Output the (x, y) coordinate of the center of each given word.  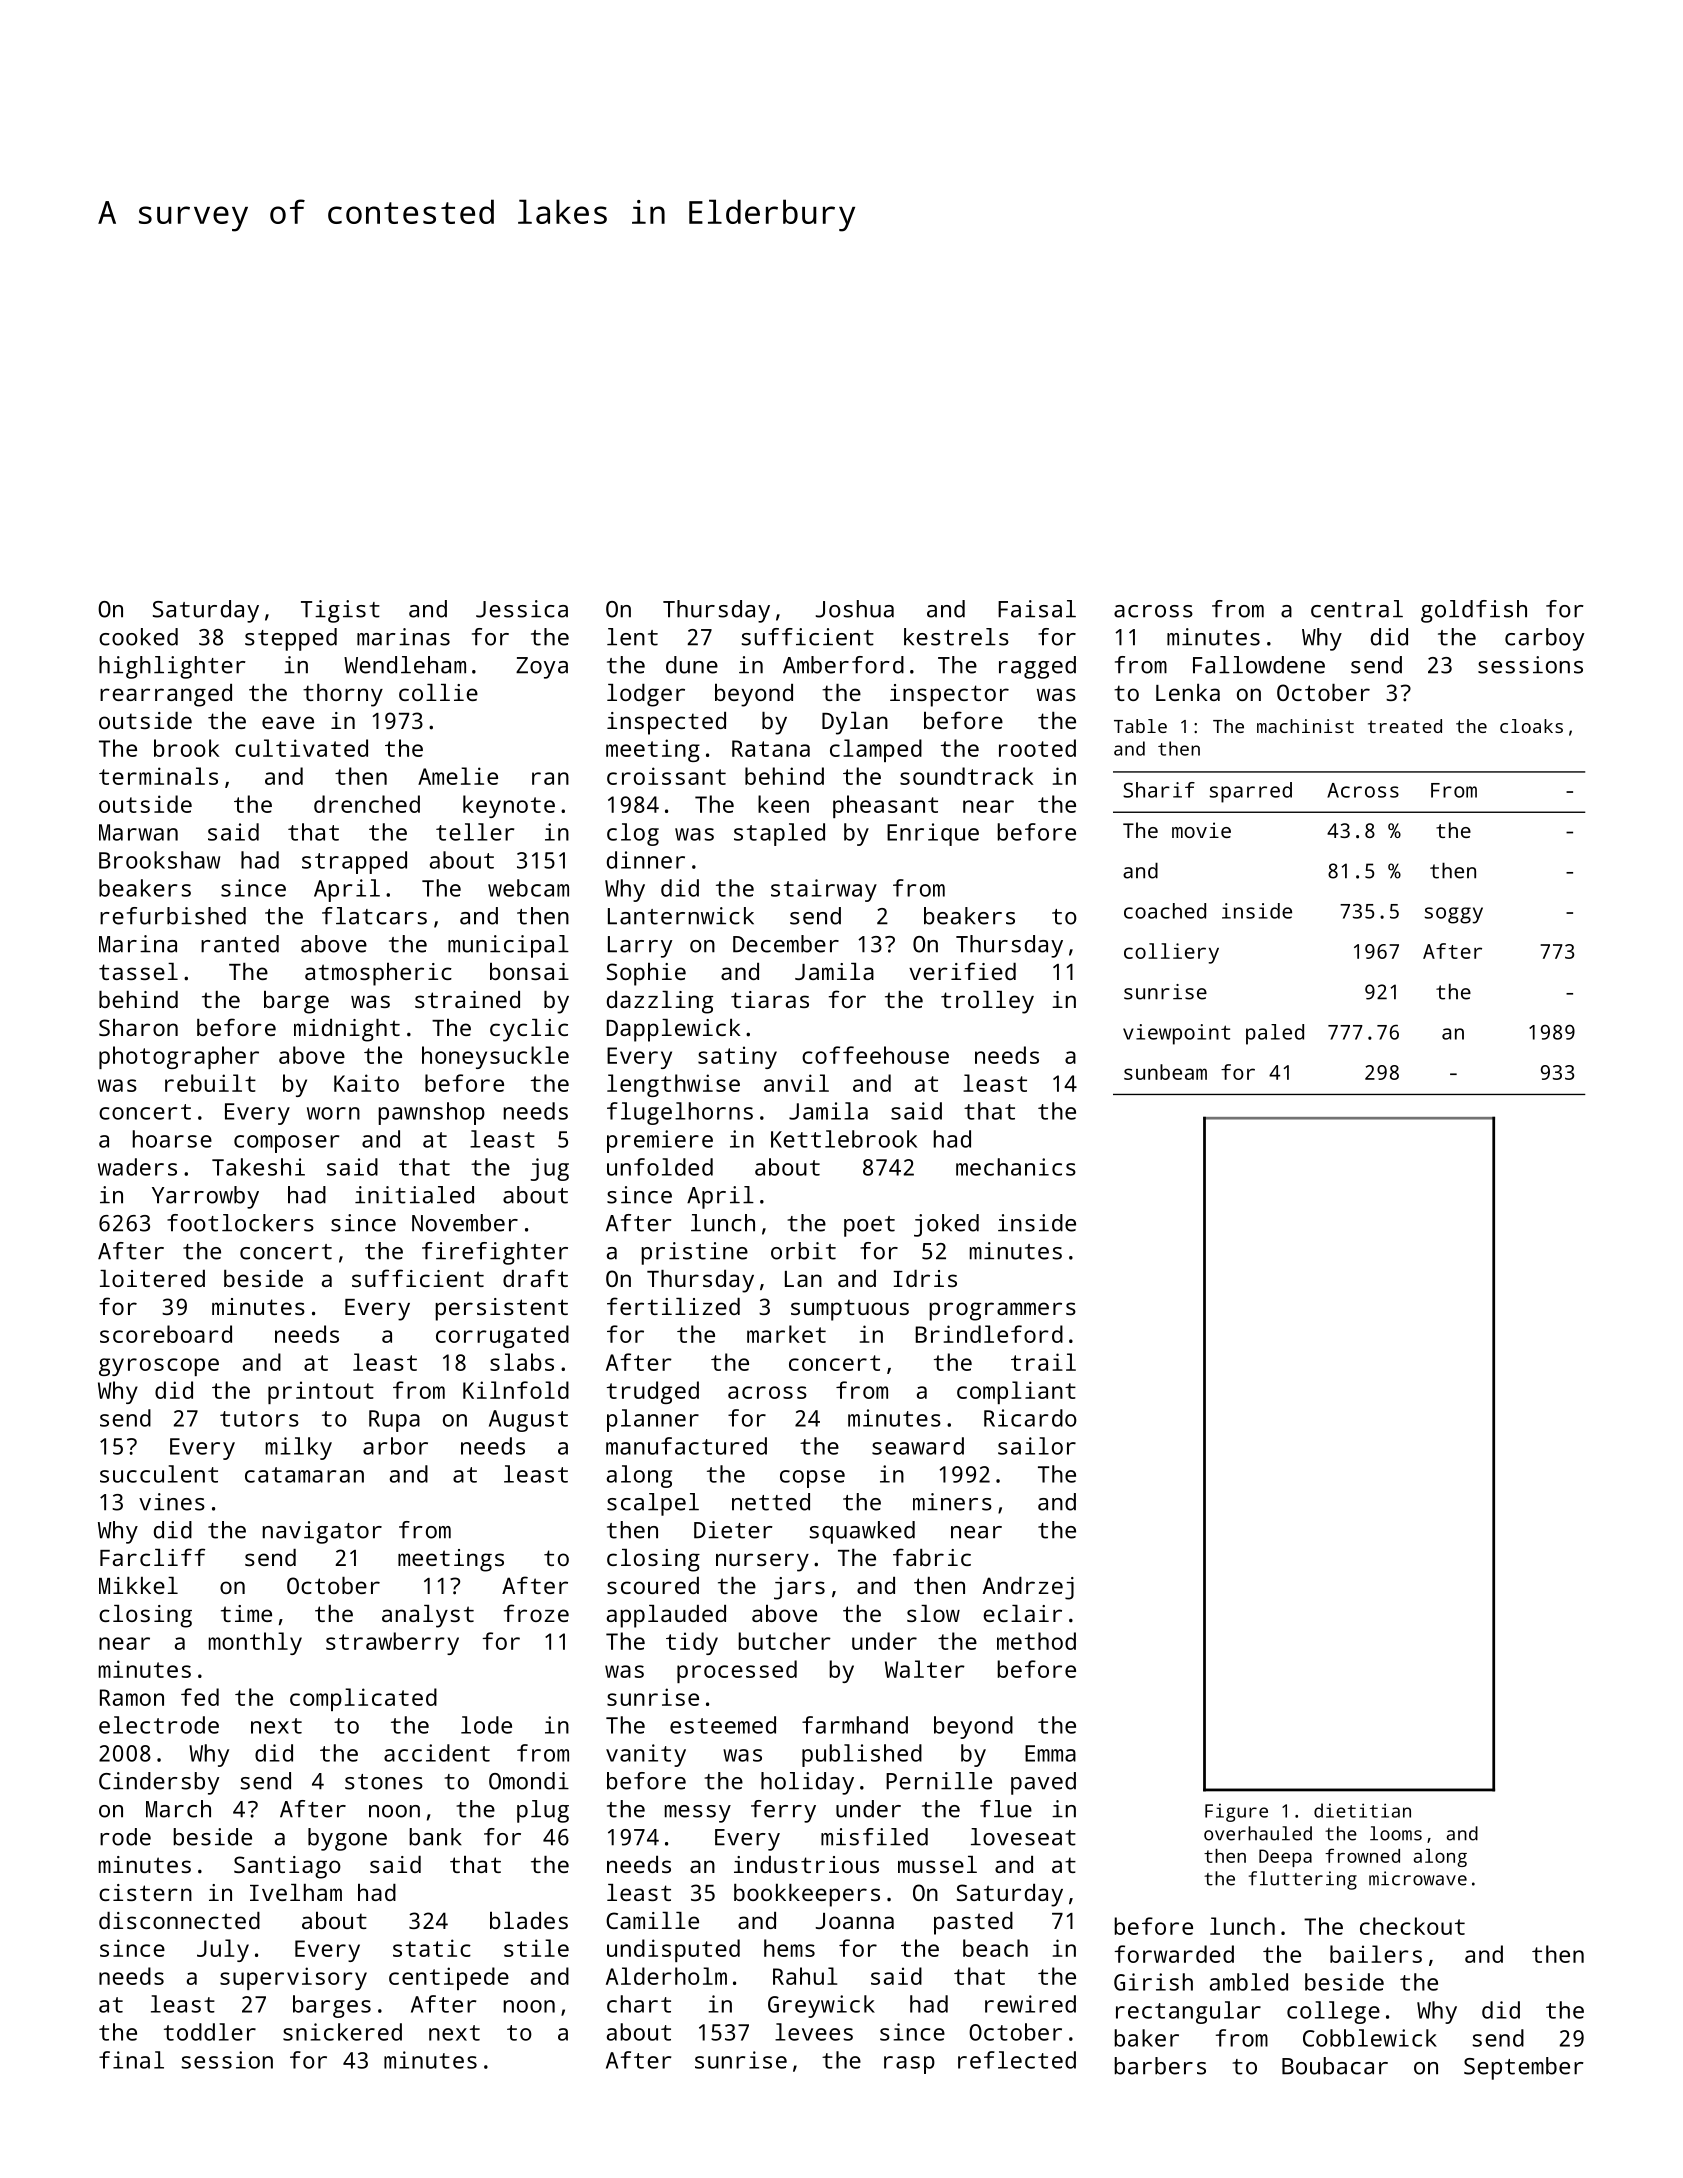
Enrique (933, 834)
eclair (1023, 1613)
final (131, 2060)
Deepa (1285, 1858)
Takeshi (258, 1167)
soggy (1454, 915)
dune (692, 665)
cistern (145, 1892)
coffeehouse (875, 1055)
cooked (138, 637)
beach (995, 1948)
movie (1201, 830)
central (1357, 609)
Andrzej (1028, 1588)
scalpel (653, 1504)
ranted (240, 944)
